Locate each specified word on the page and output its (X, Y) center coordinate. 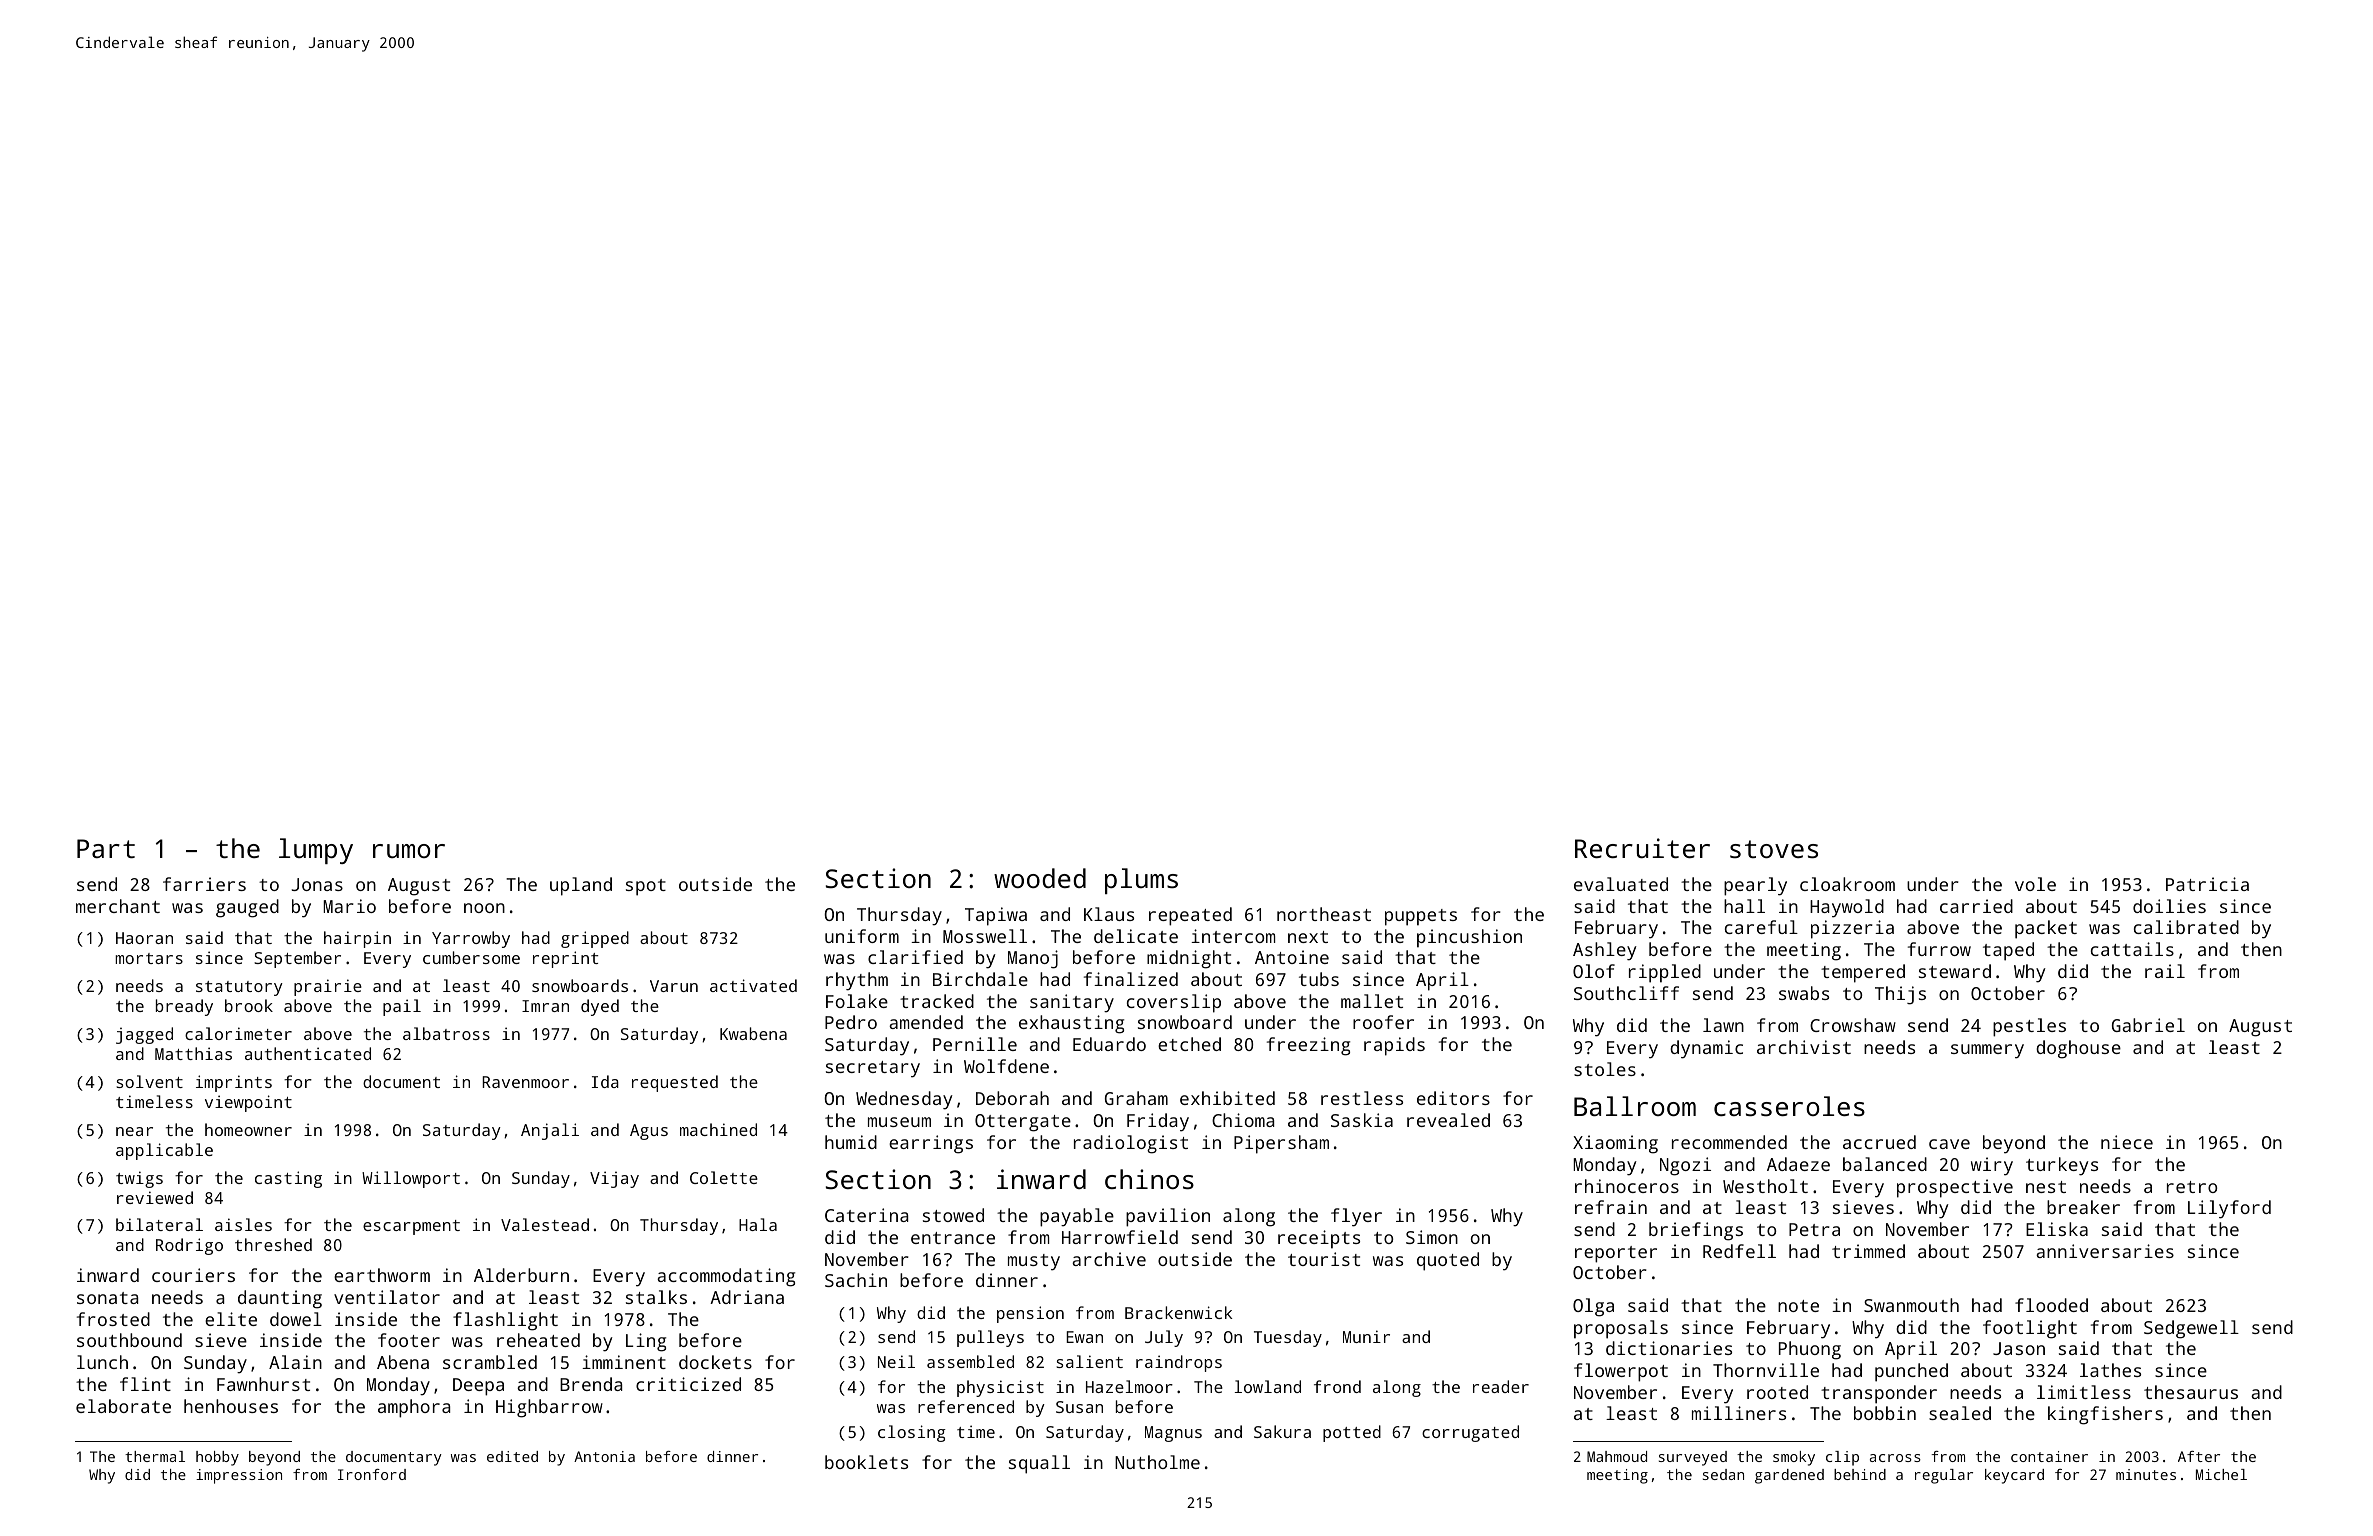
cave (1949, 1144)
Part (106, 848)
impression (239, 1476)
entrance (953, 1238)
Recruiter (1642, 848)
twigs (139, 1179)
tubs (1319, 979)
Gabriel (2148, 1025)
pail (402, 1007)
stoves (1774, 849)
